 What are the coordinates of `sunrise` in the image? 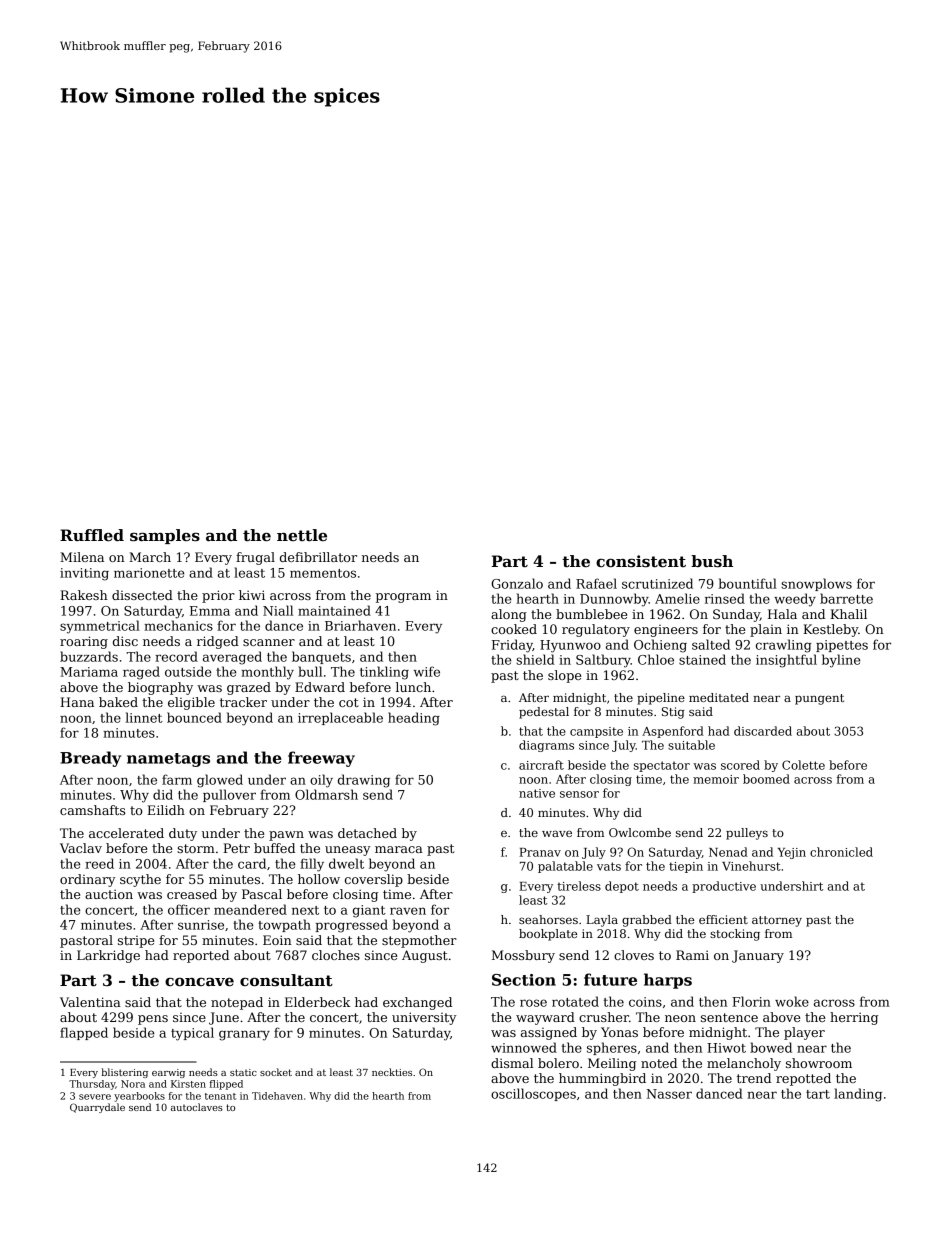 It's located at (201, 925).
